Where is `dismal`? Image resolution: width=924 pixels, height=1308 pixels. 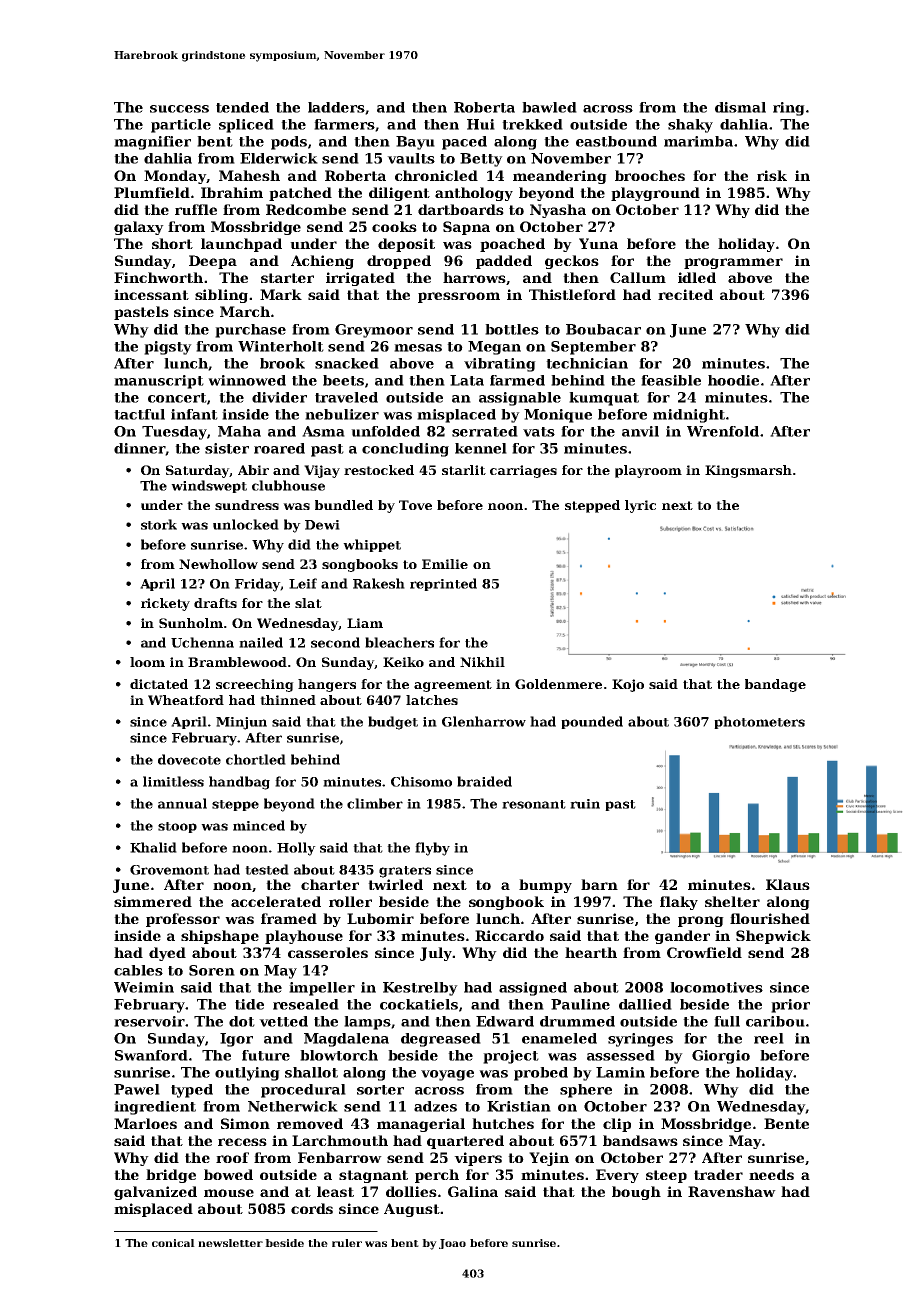
dismal is located at coordinates (740, 107).
